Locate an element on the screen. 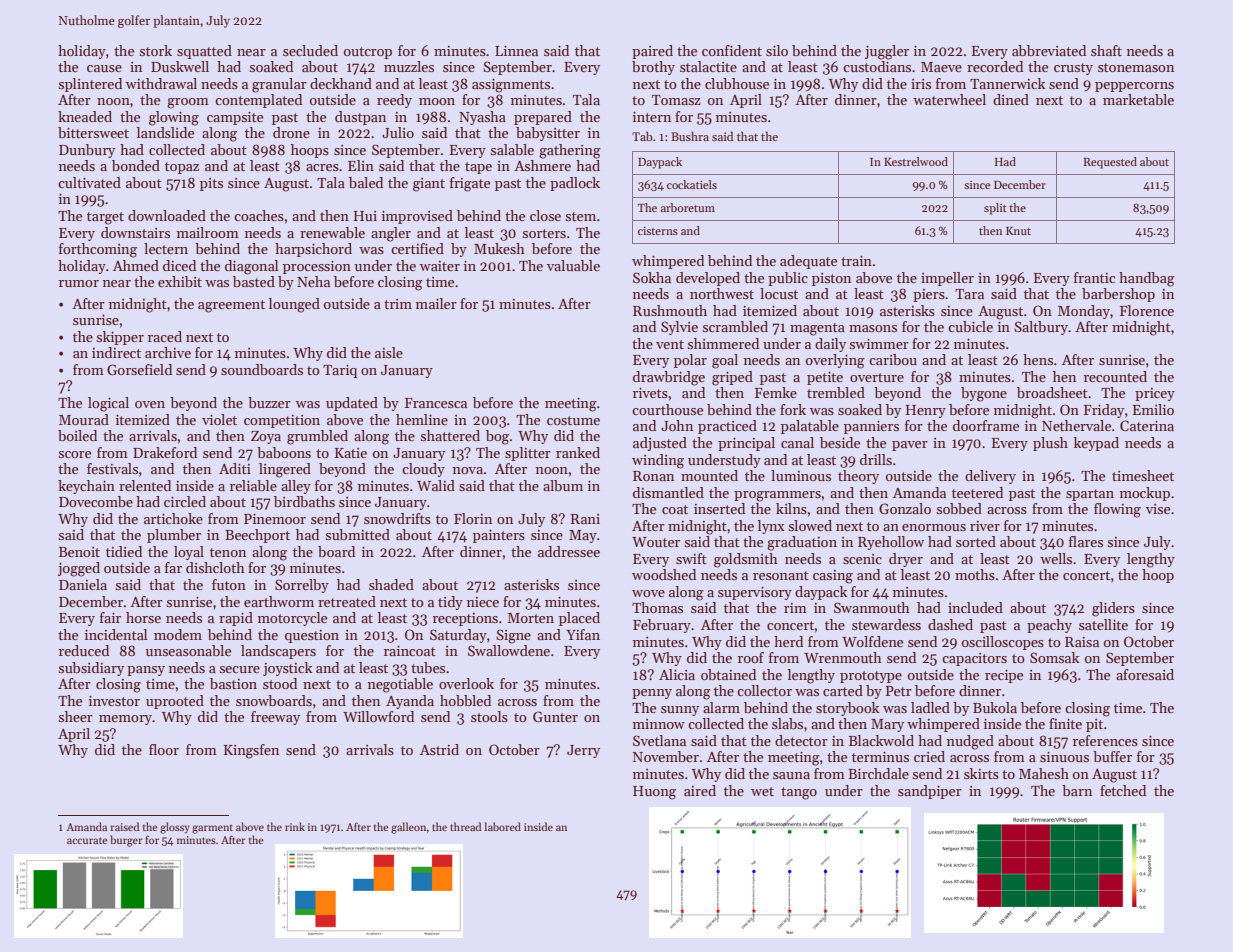 Image resolution: width=1233 pixels, height=952 pixels. stork is located at coordinates (155, 50).
